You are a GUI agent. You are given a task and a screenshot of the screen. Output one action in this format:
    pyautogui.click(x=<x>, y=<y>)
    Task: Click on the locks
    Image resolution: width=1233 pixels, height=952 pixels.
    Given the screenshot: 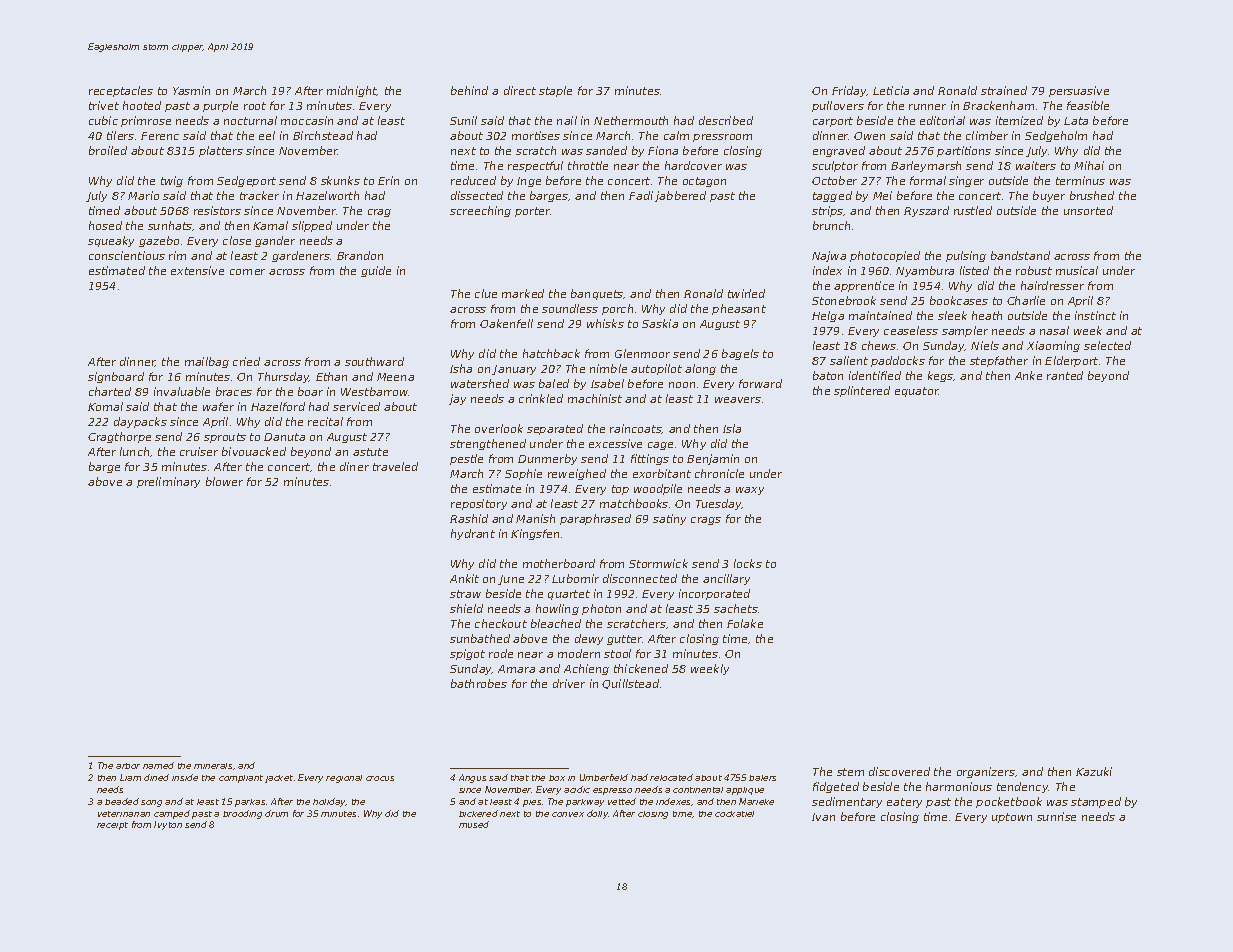 What is the action you would take?
    pyautogui.click(x=748, y=563)
